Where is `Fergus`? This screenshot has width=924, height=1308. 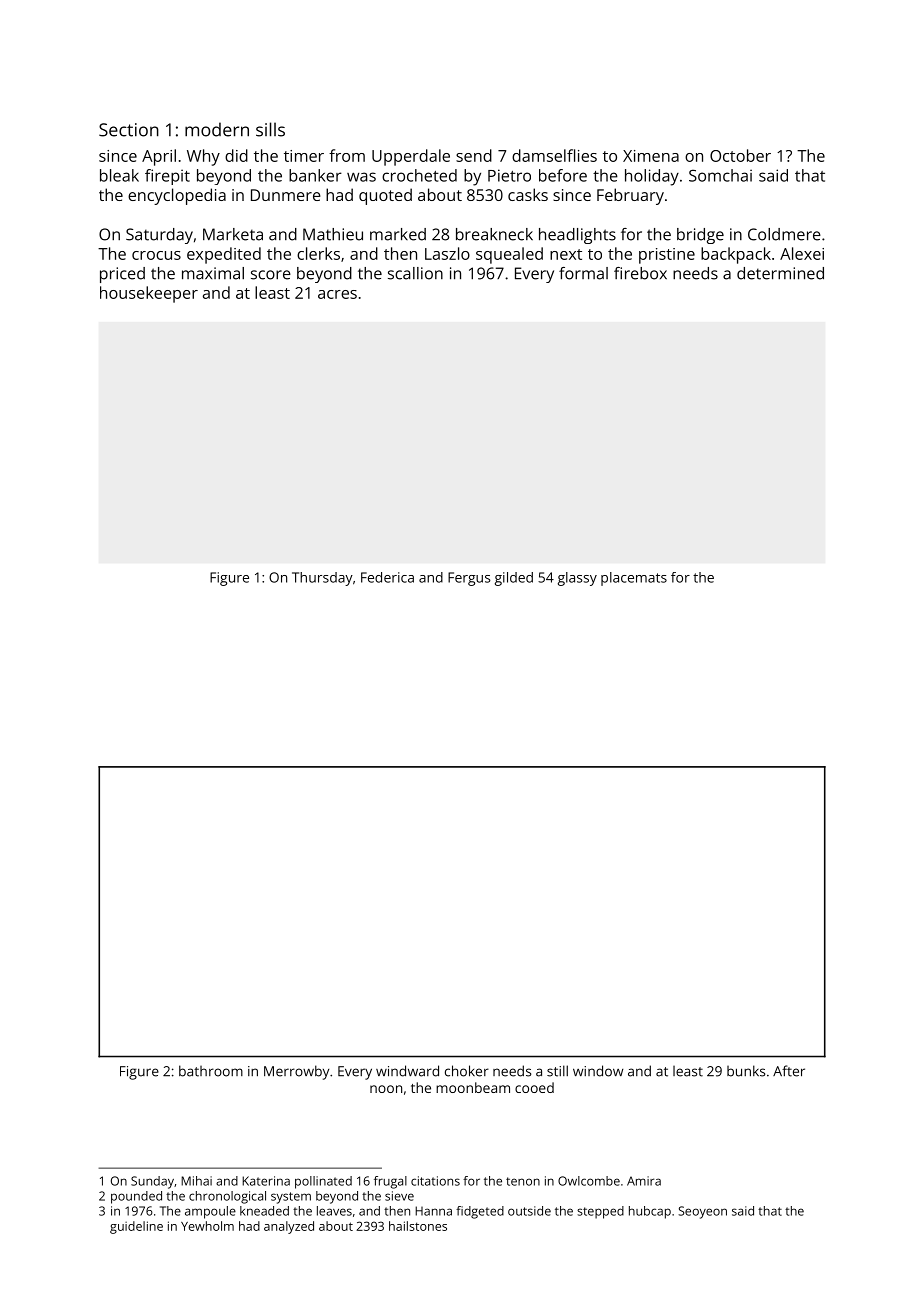 Fergus is located at coordinates (469, 579).
